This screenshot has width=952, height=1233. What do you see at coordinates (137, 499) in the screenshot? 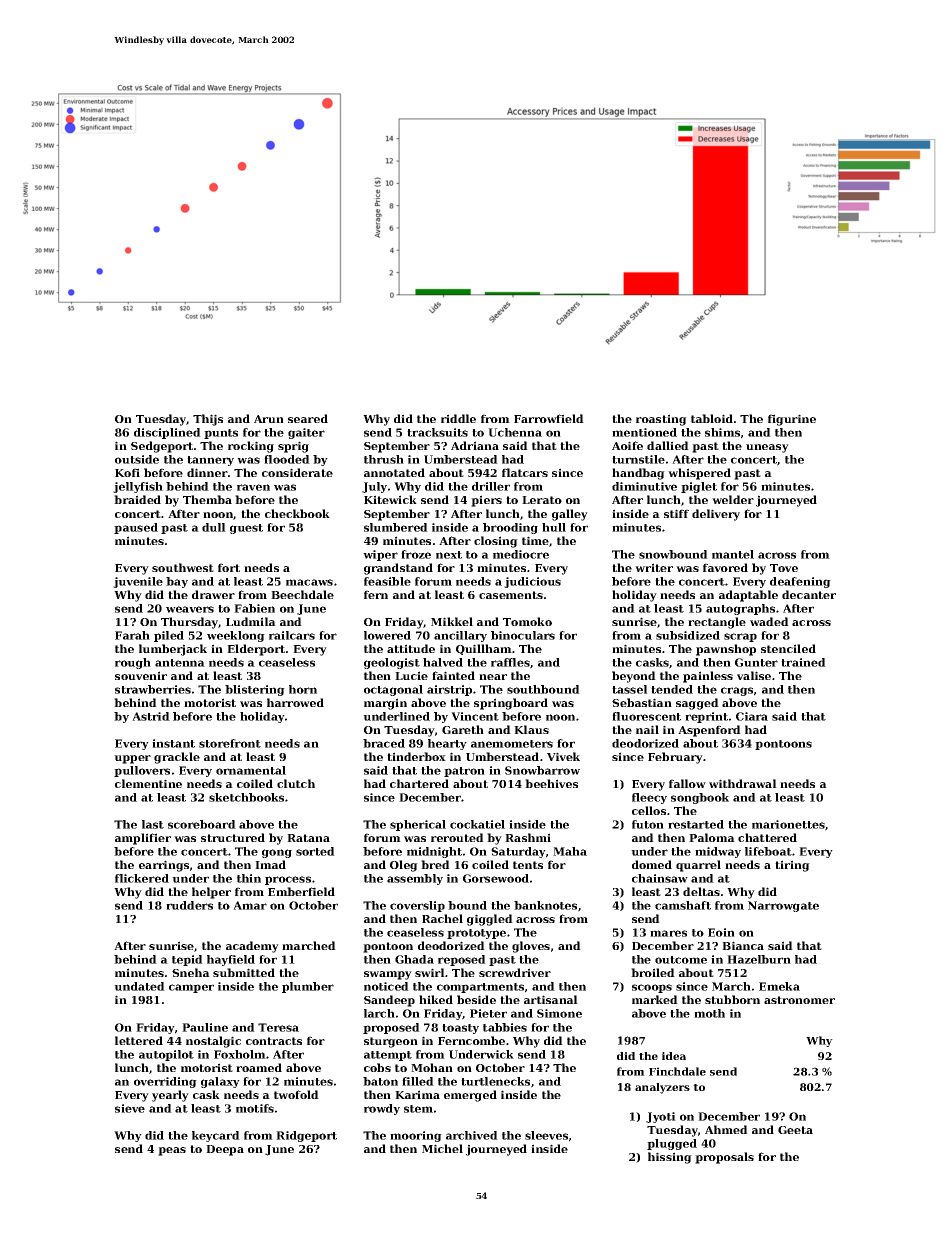
I see `braided` at bounding box center [137, 499].
